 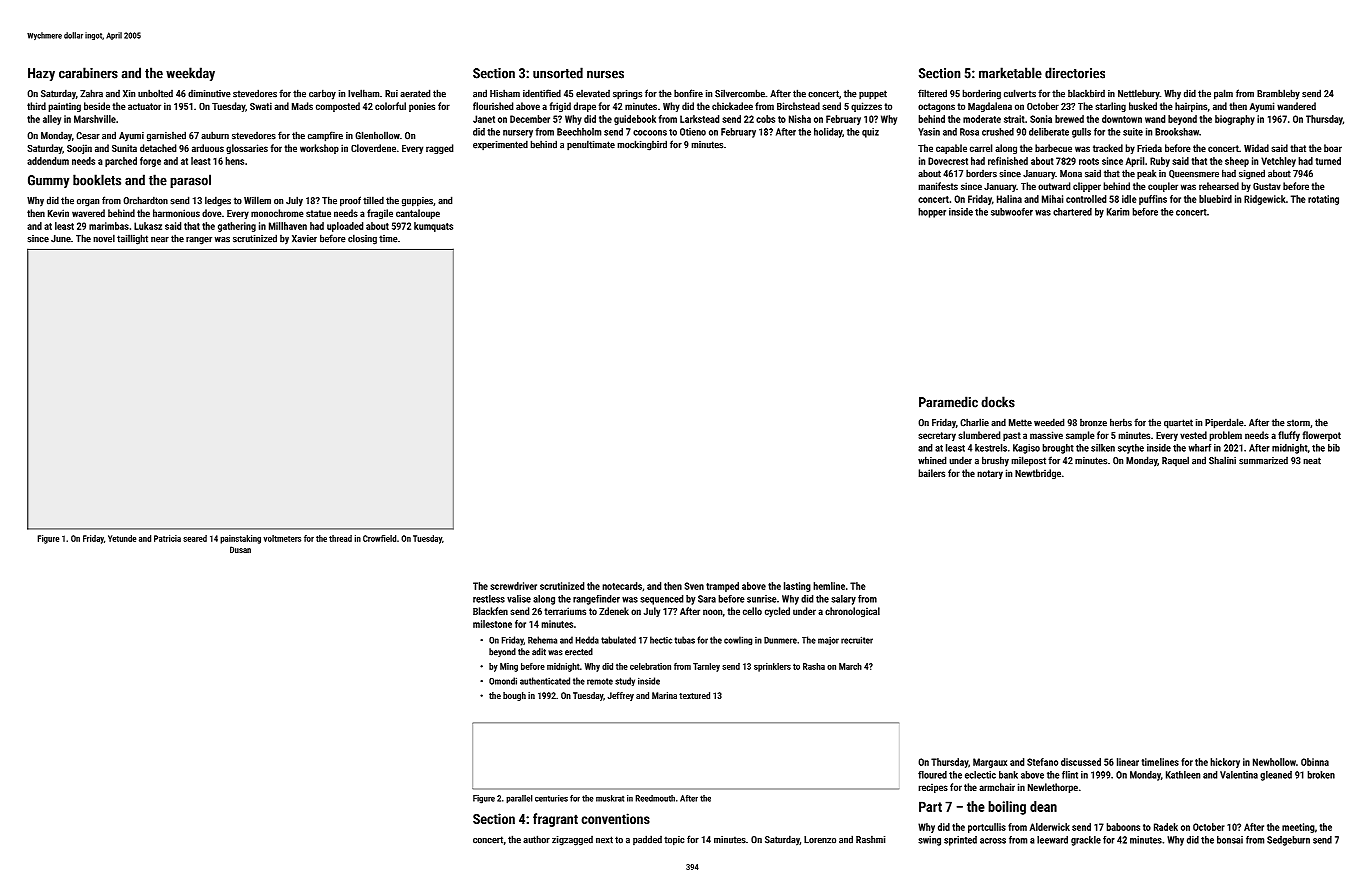 What do you see at coordinates (1075, 73) in the screenshot?
I see `directories` at bounding box center [1075, 73].
